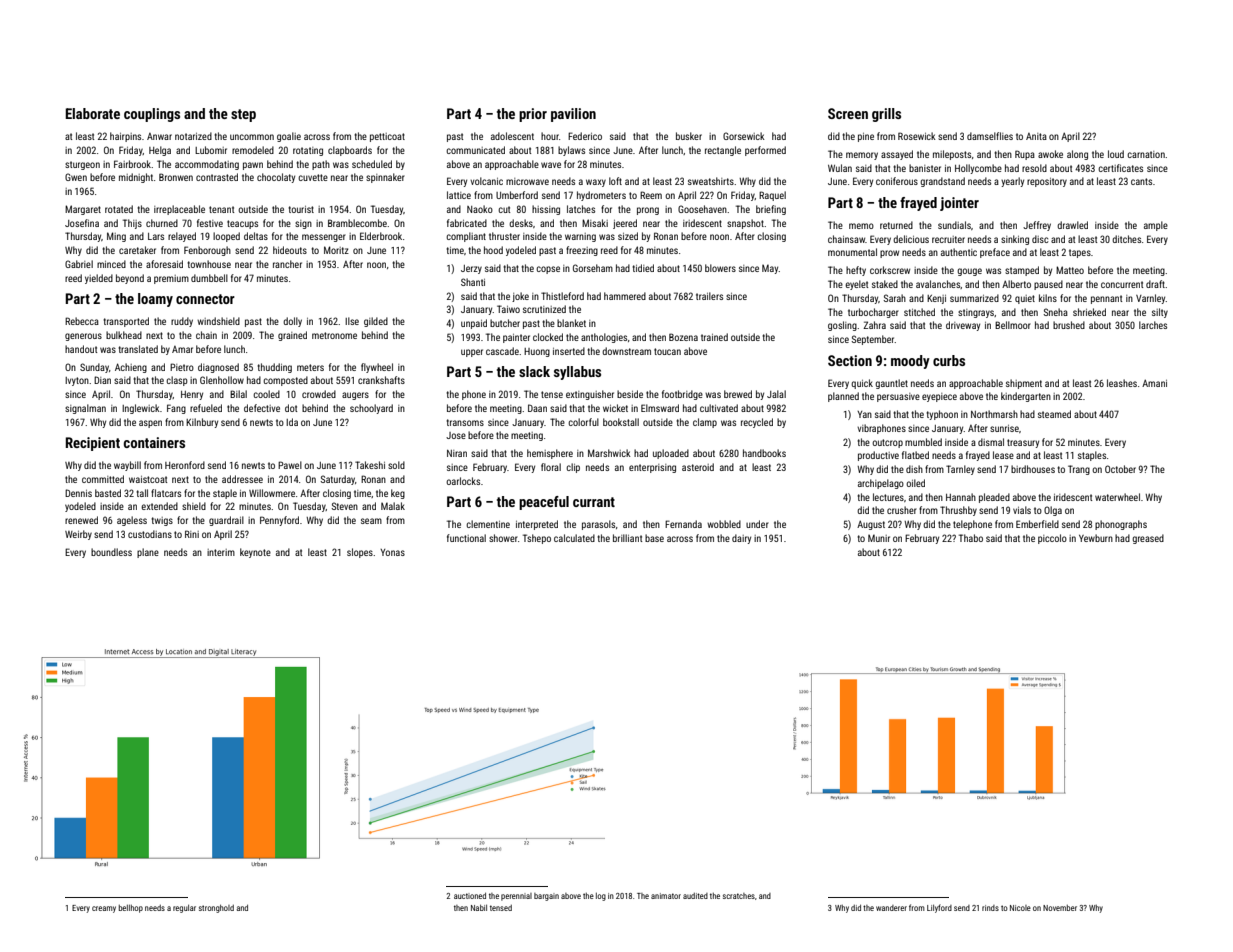 The image size is (1233, 952). What do you see at coordinates (1020, 908) in the page?
I see `Nicole` at bounding box center [1020, 908].
